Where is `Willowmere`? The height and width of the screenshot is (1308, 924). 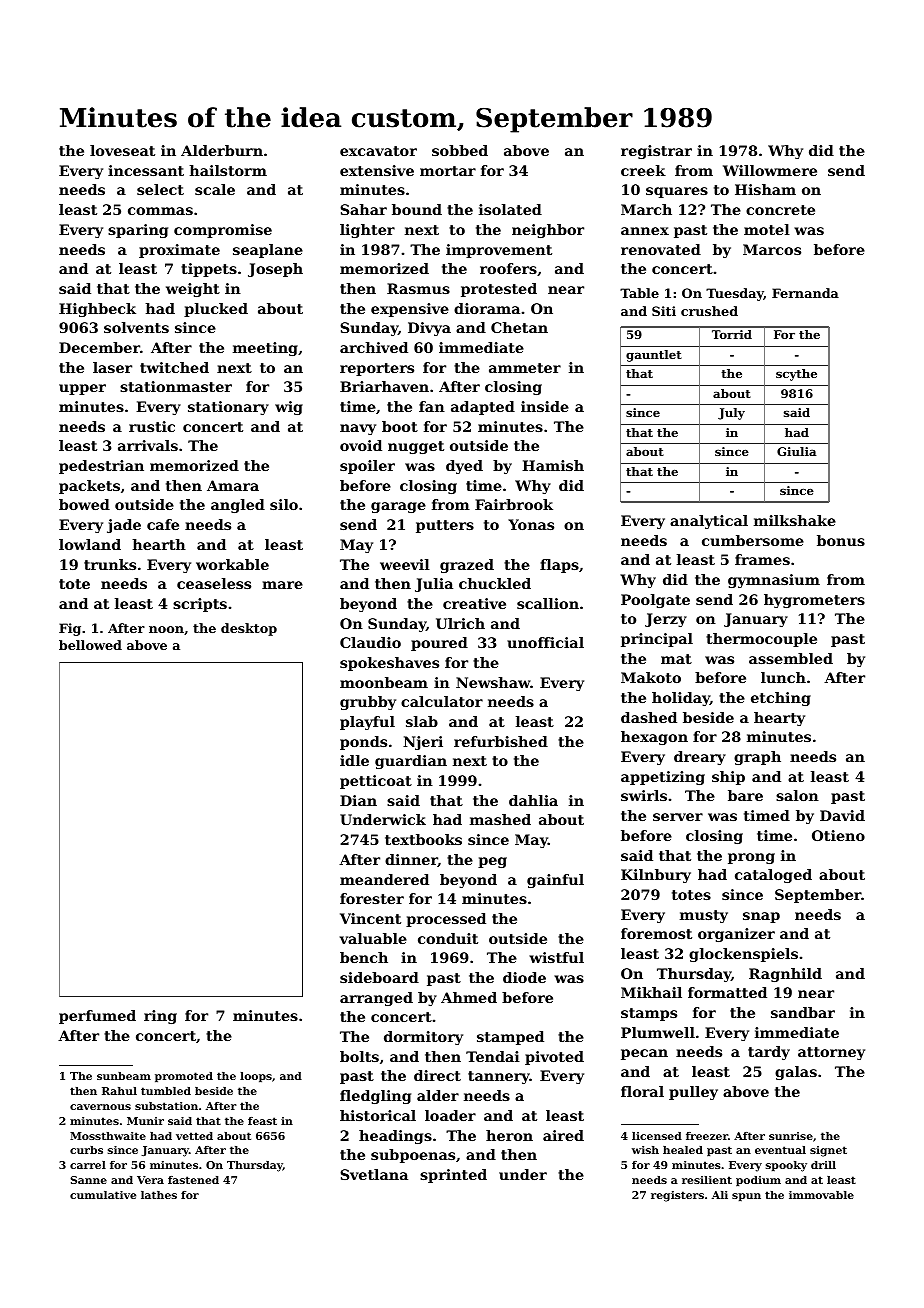
Willowmere is located at coordinates (770, 170).
